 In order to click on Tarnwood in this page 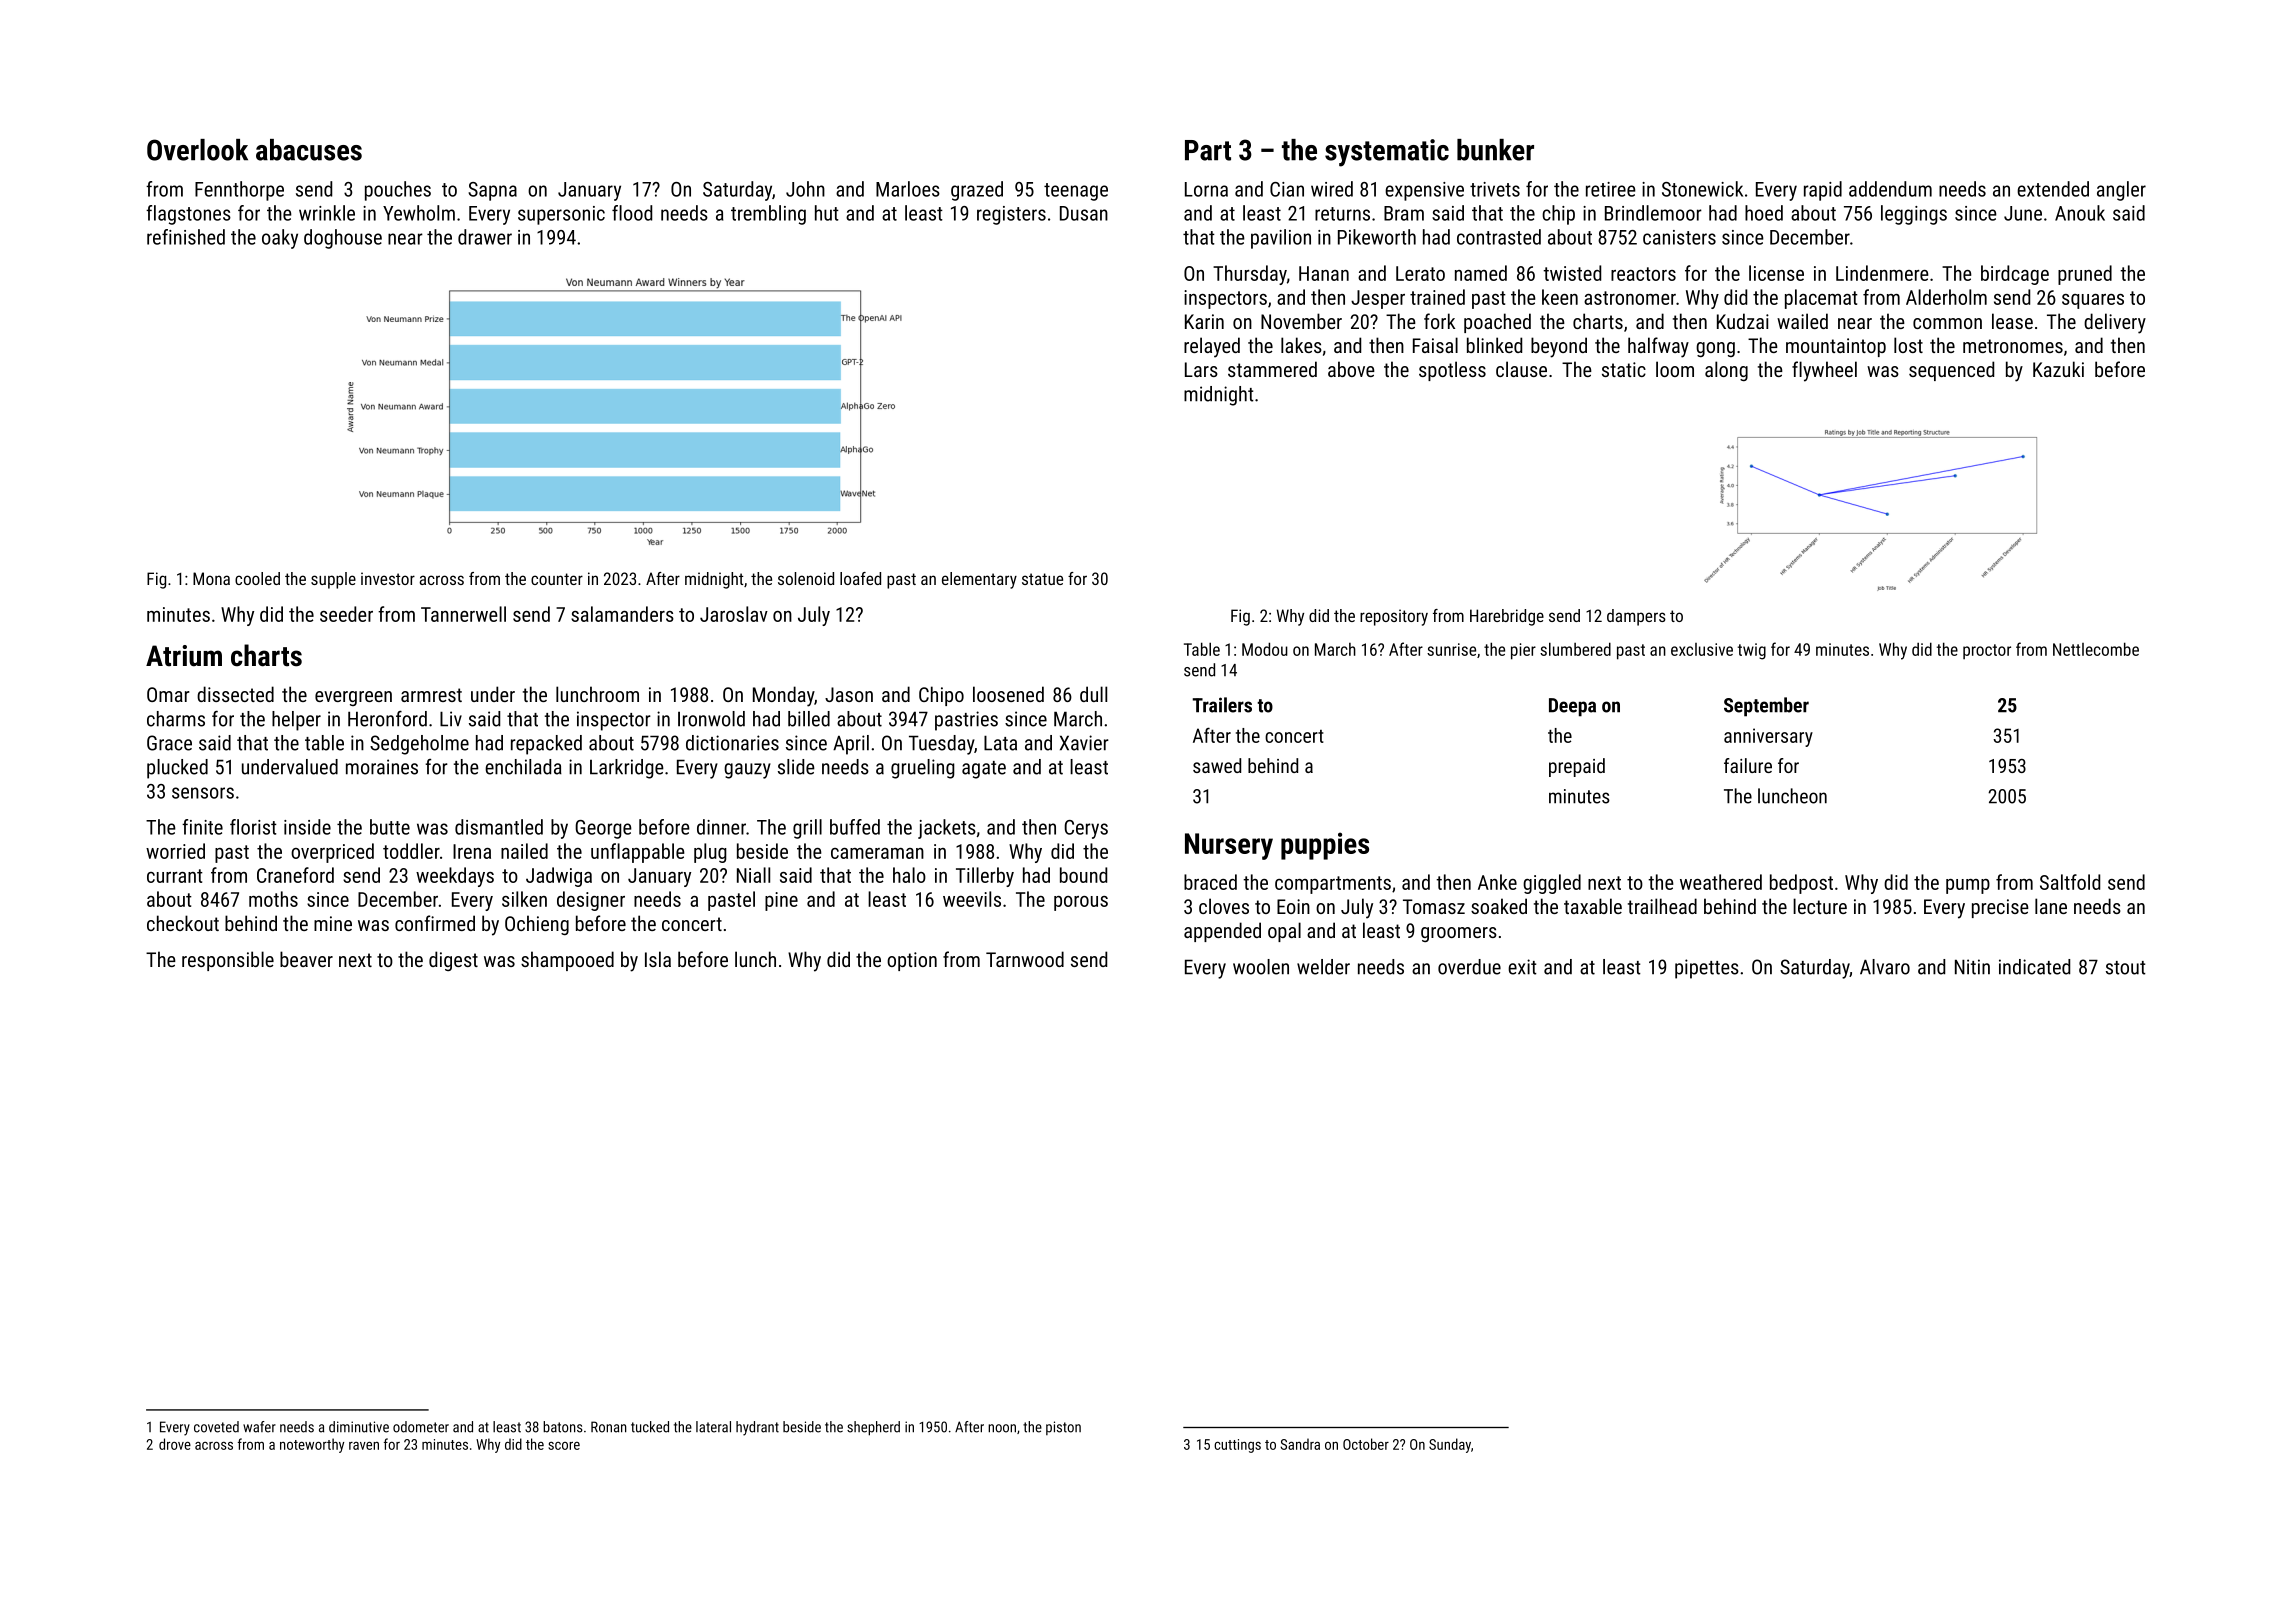, I will do `click(1025, 959)`.
